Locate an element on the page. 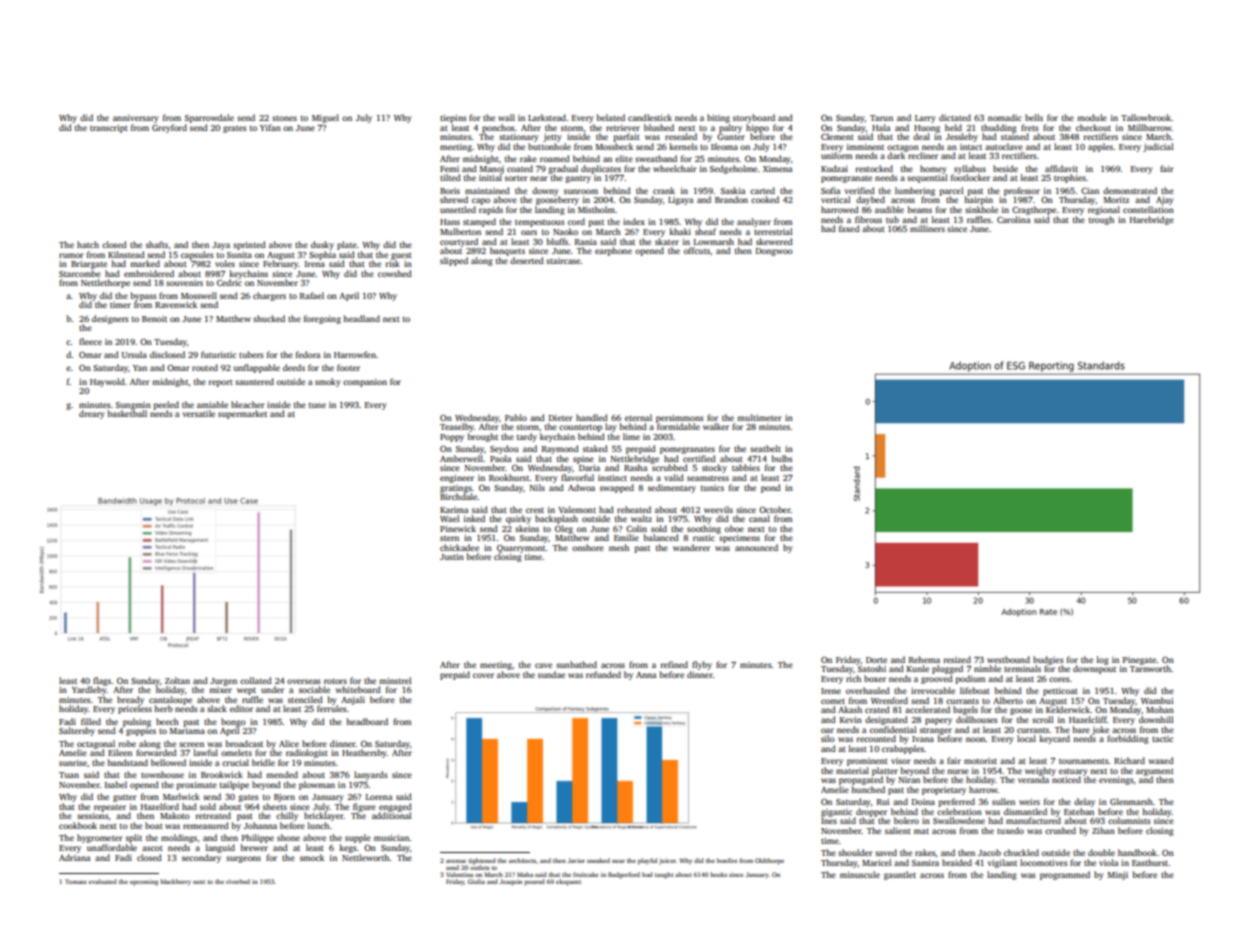 The height and width of the document is (952, 1233). Adriana is located at coordinates (74, 857).
